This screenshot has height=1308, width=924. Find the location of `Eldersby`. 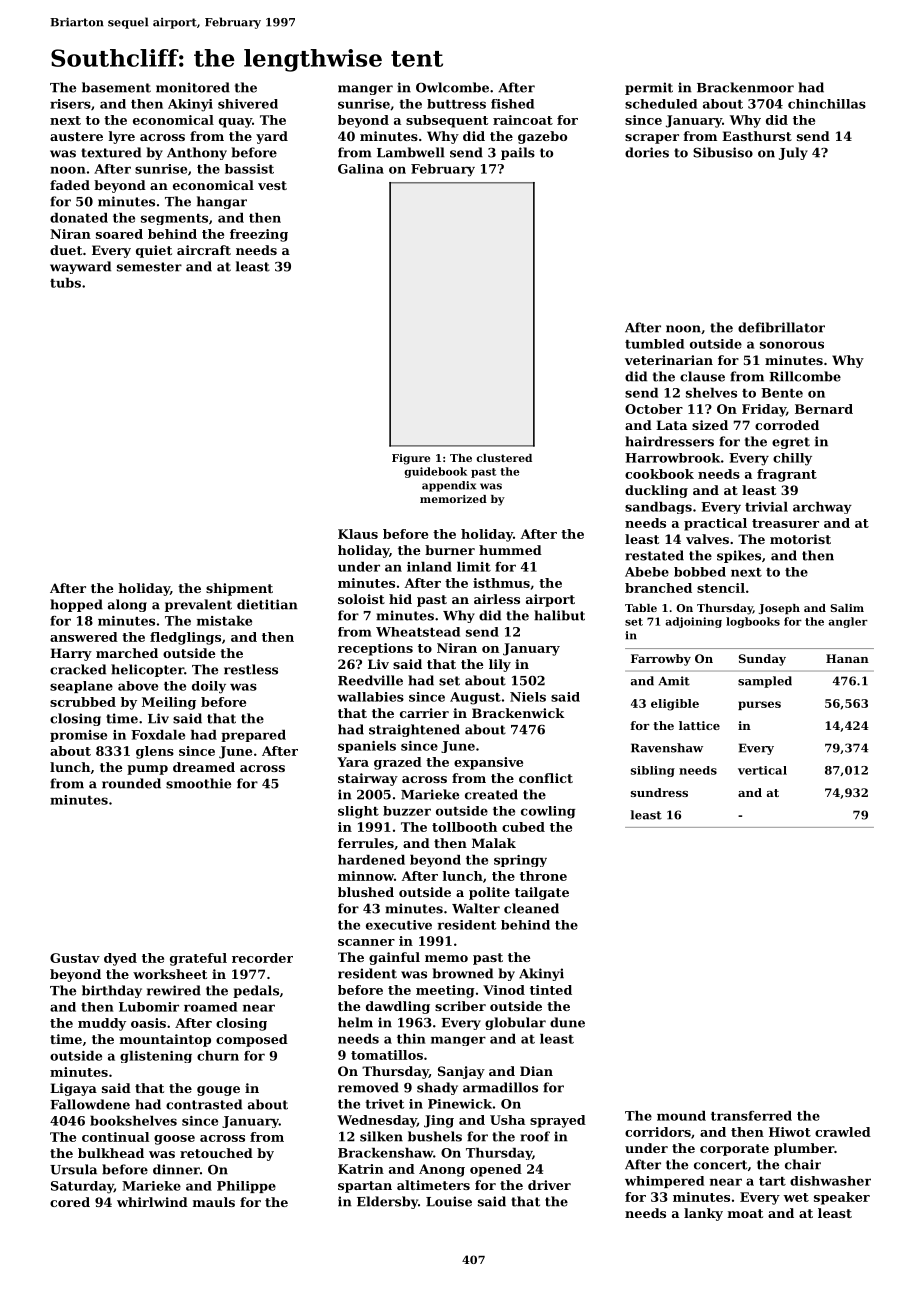

Eldersby is located at coordinates (387, 1202).
